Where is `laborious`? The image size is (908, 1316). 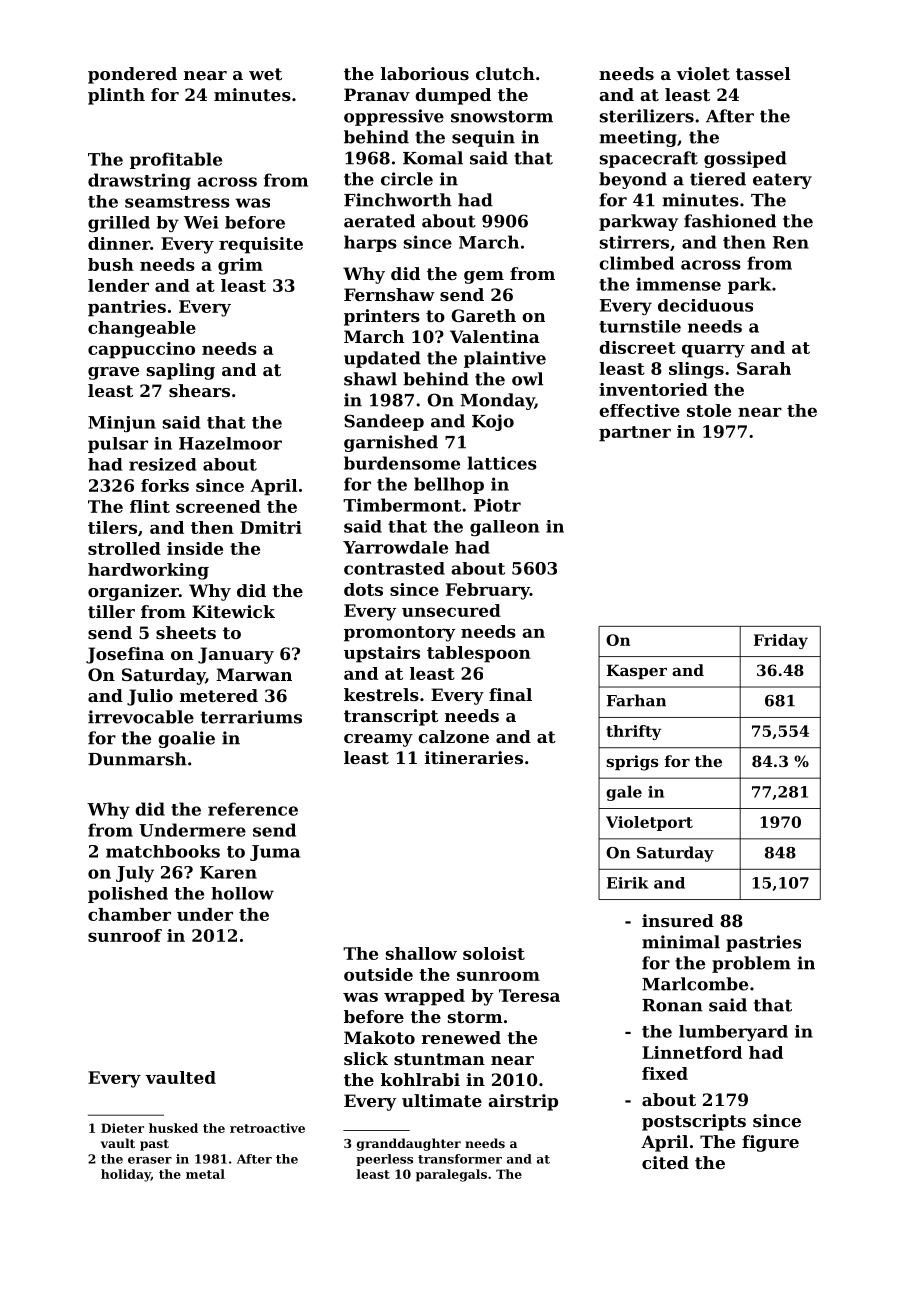 laborious is located at coordinates (425, 73).
